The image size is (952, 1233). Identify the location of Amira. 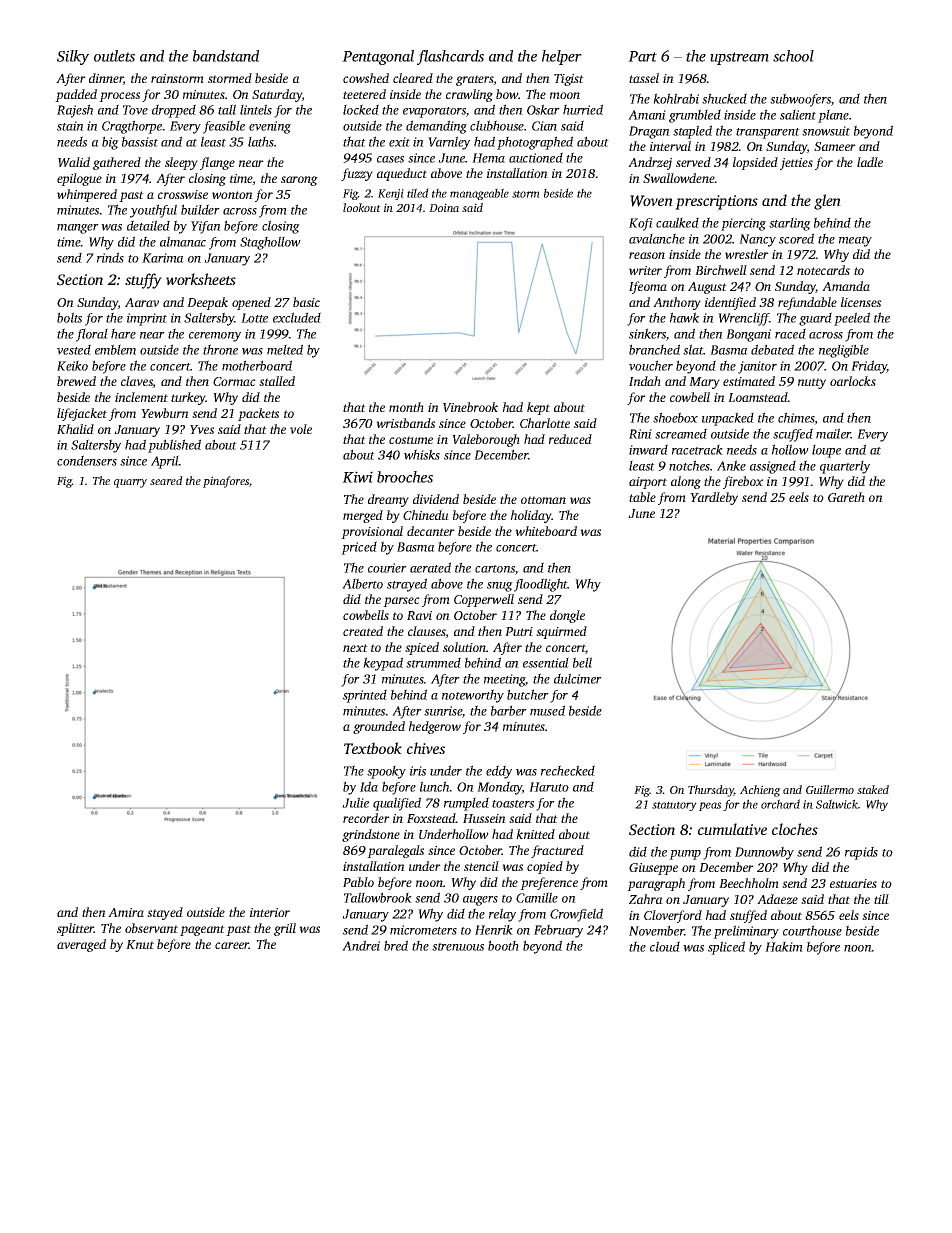
(126, 912).
